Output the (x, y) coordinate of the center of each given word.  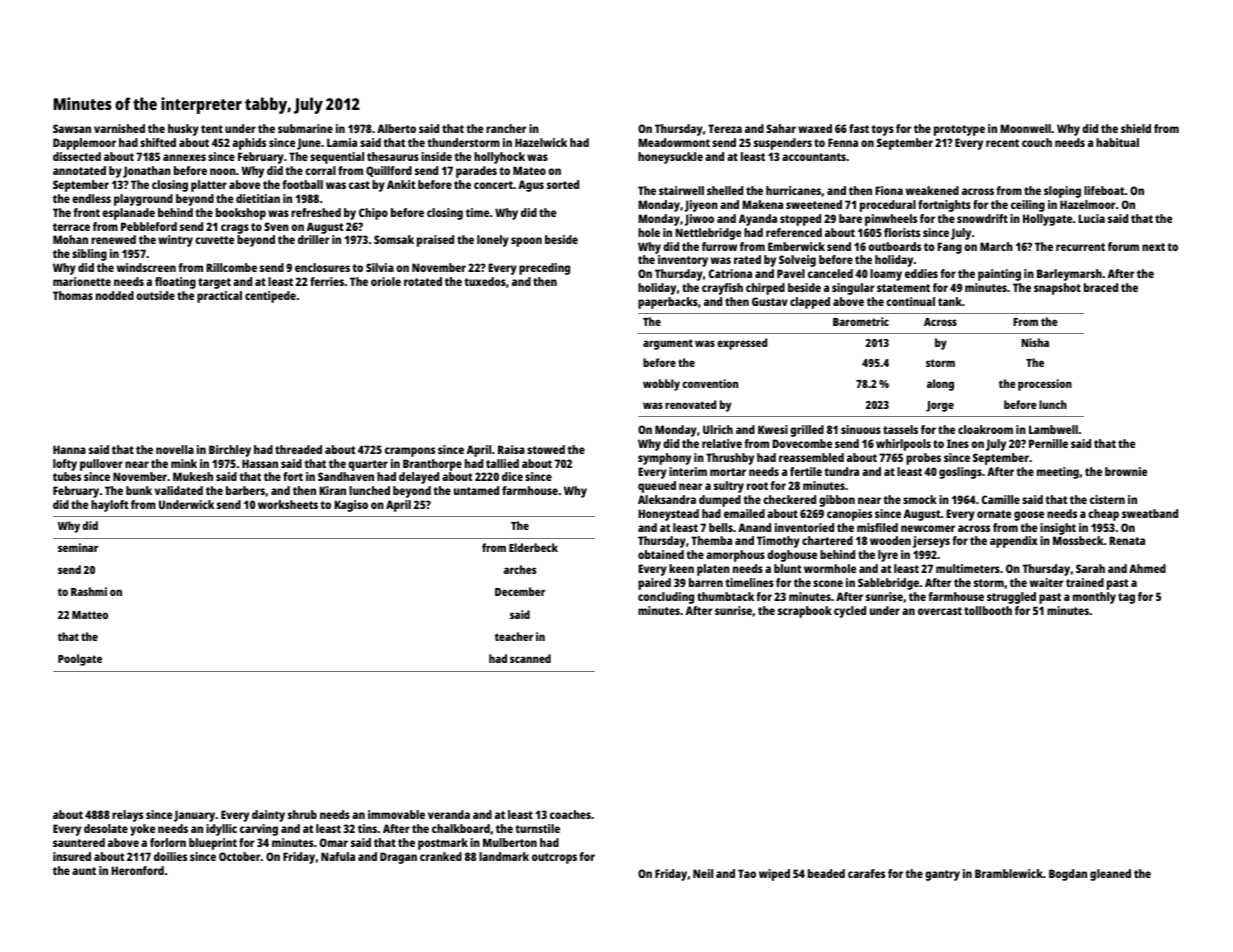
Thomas (73, 295)
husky (183, 130)
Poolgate (80, 660)
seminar (78, 547)
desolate (106, 828)
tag (1126, 598)
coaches (570, 814)
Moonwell (1025, 128)
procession (1045, 385)
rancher (506, 128)
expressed (742, 344)
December (520, 591)
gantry (942, 875)
